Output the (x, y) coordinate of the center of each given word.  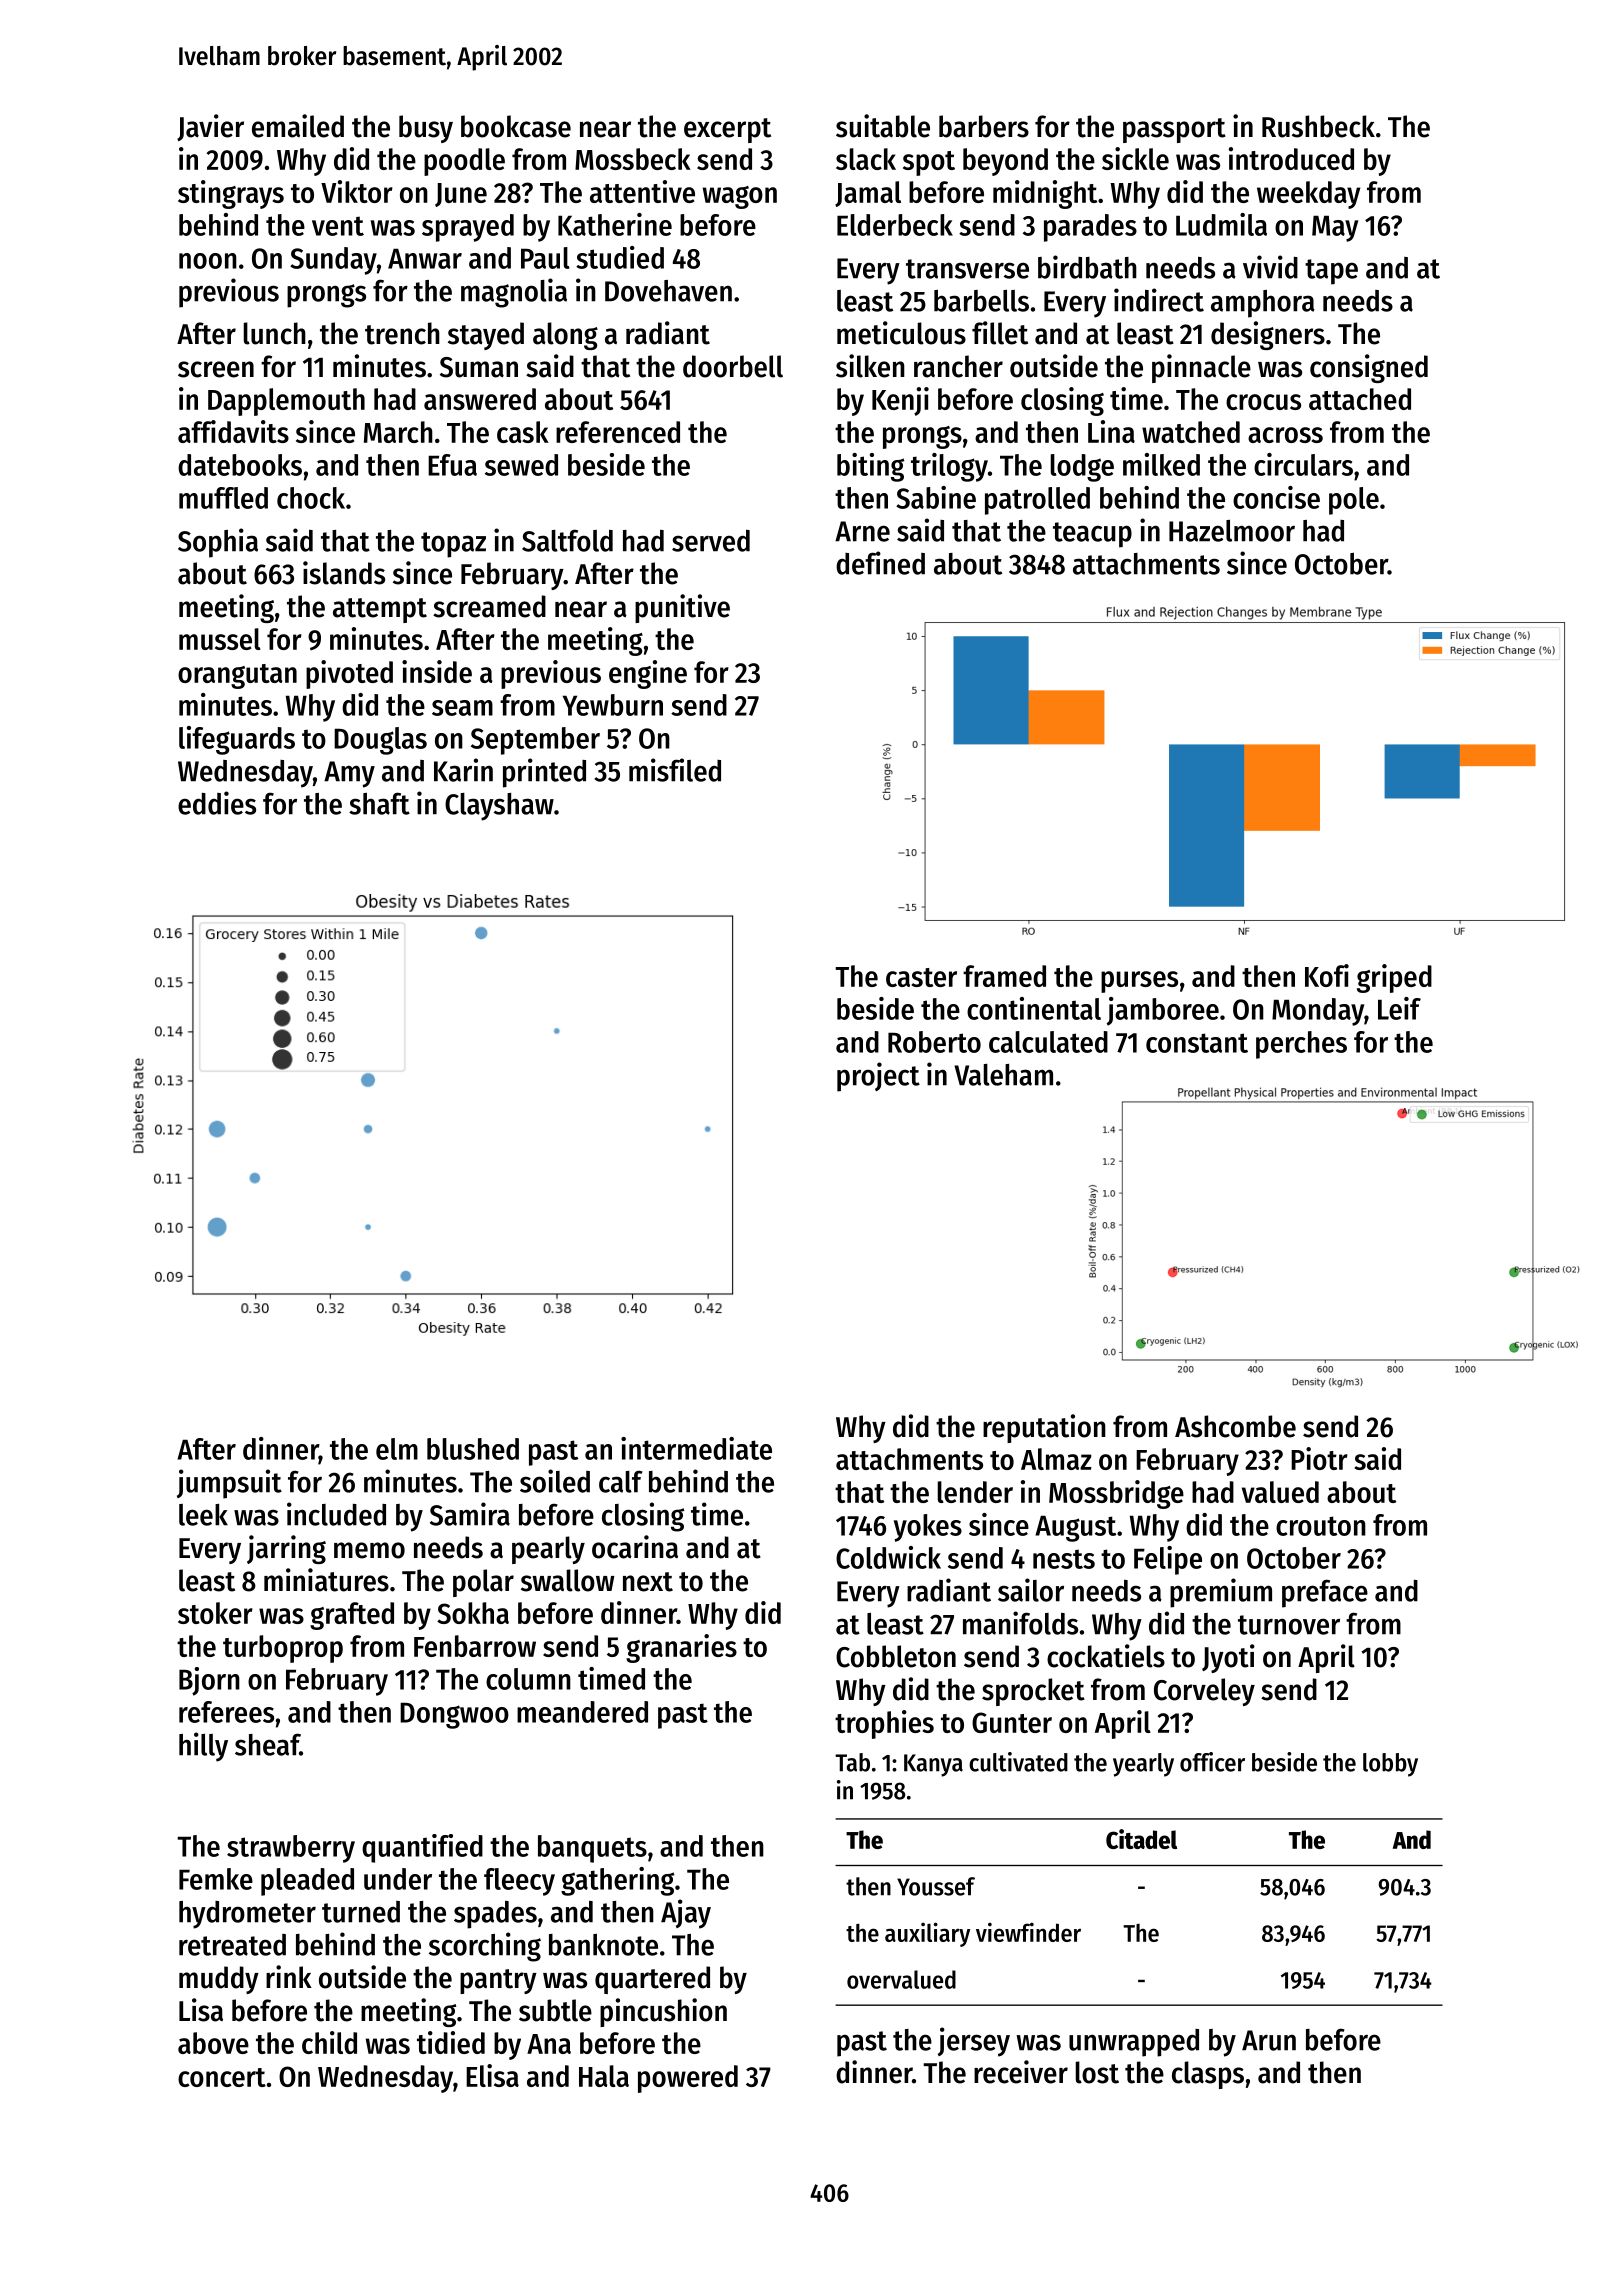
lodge (1082, 468)
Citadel (1141, 1839)
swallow (568, 1580)
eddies (217, 803)
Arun (1269, 2040)
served (711, 541)
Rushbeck (1318, 126)
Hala (604, 2076)
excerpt (727, 130)
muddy (219, 1980)
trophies (884, 1724)
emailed (298, 126)
